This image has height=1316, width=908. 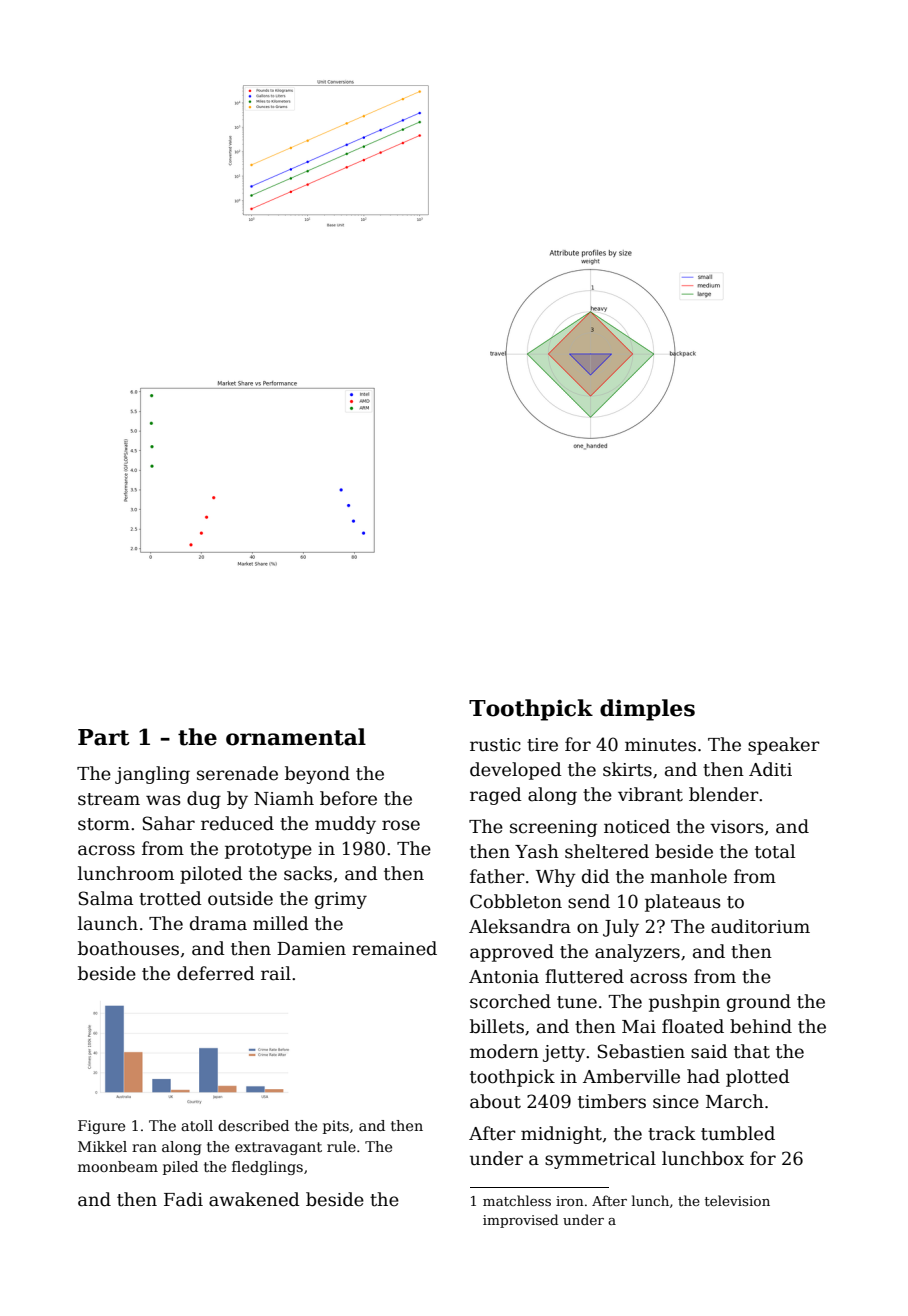 What do you see at coordinates (216, 973) in the image?
I see `deferred` at bounding box center [216, 973].
